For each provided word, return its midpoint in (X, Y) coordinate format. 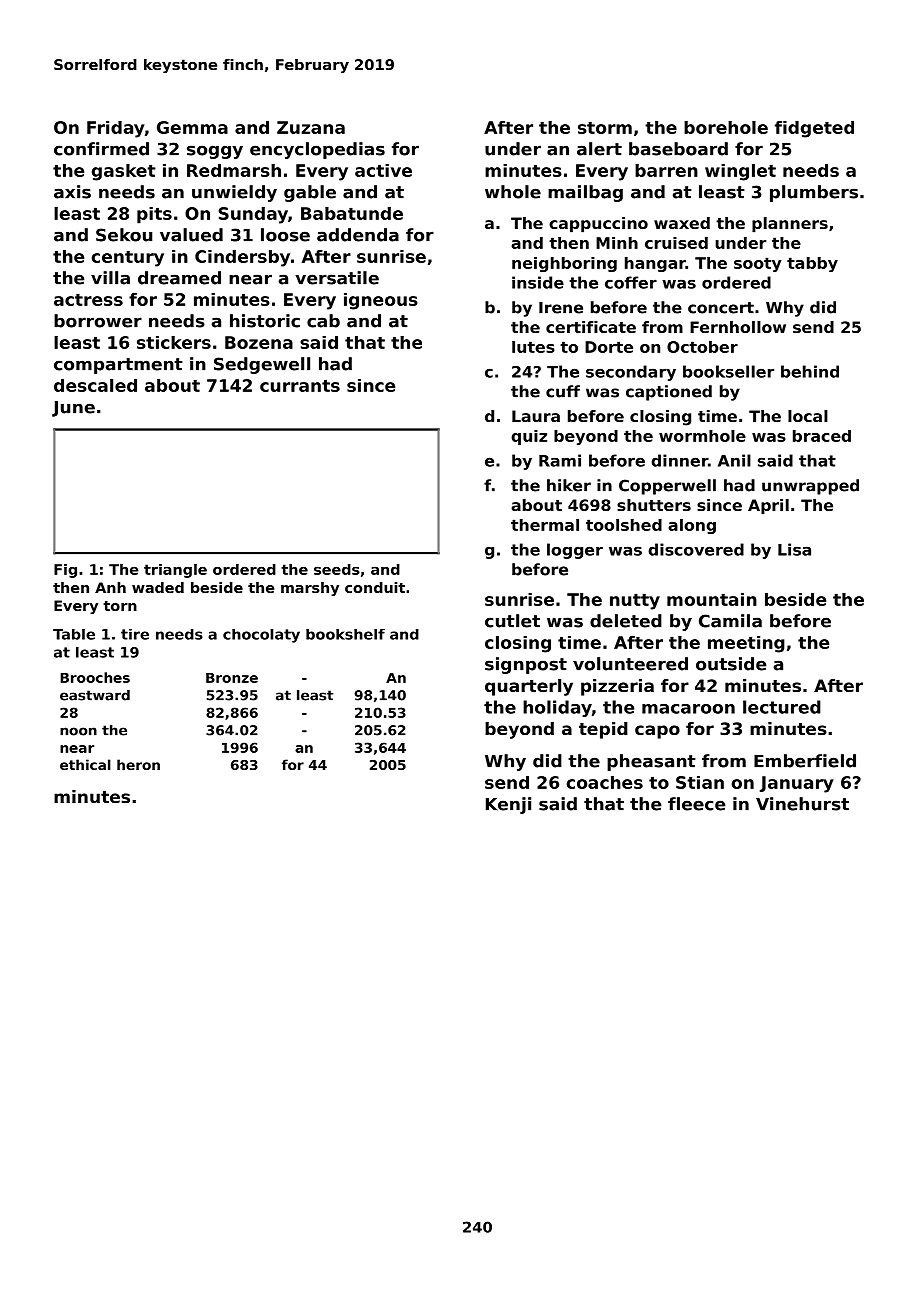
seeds (337, 569)
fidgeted (814, 129)
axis (72, 192)
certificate (591, 327)
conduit (375, 587)
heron (138, 764)
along (692, 526)
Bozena (259, 342)
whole (513, 192)
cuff (563, 391)
